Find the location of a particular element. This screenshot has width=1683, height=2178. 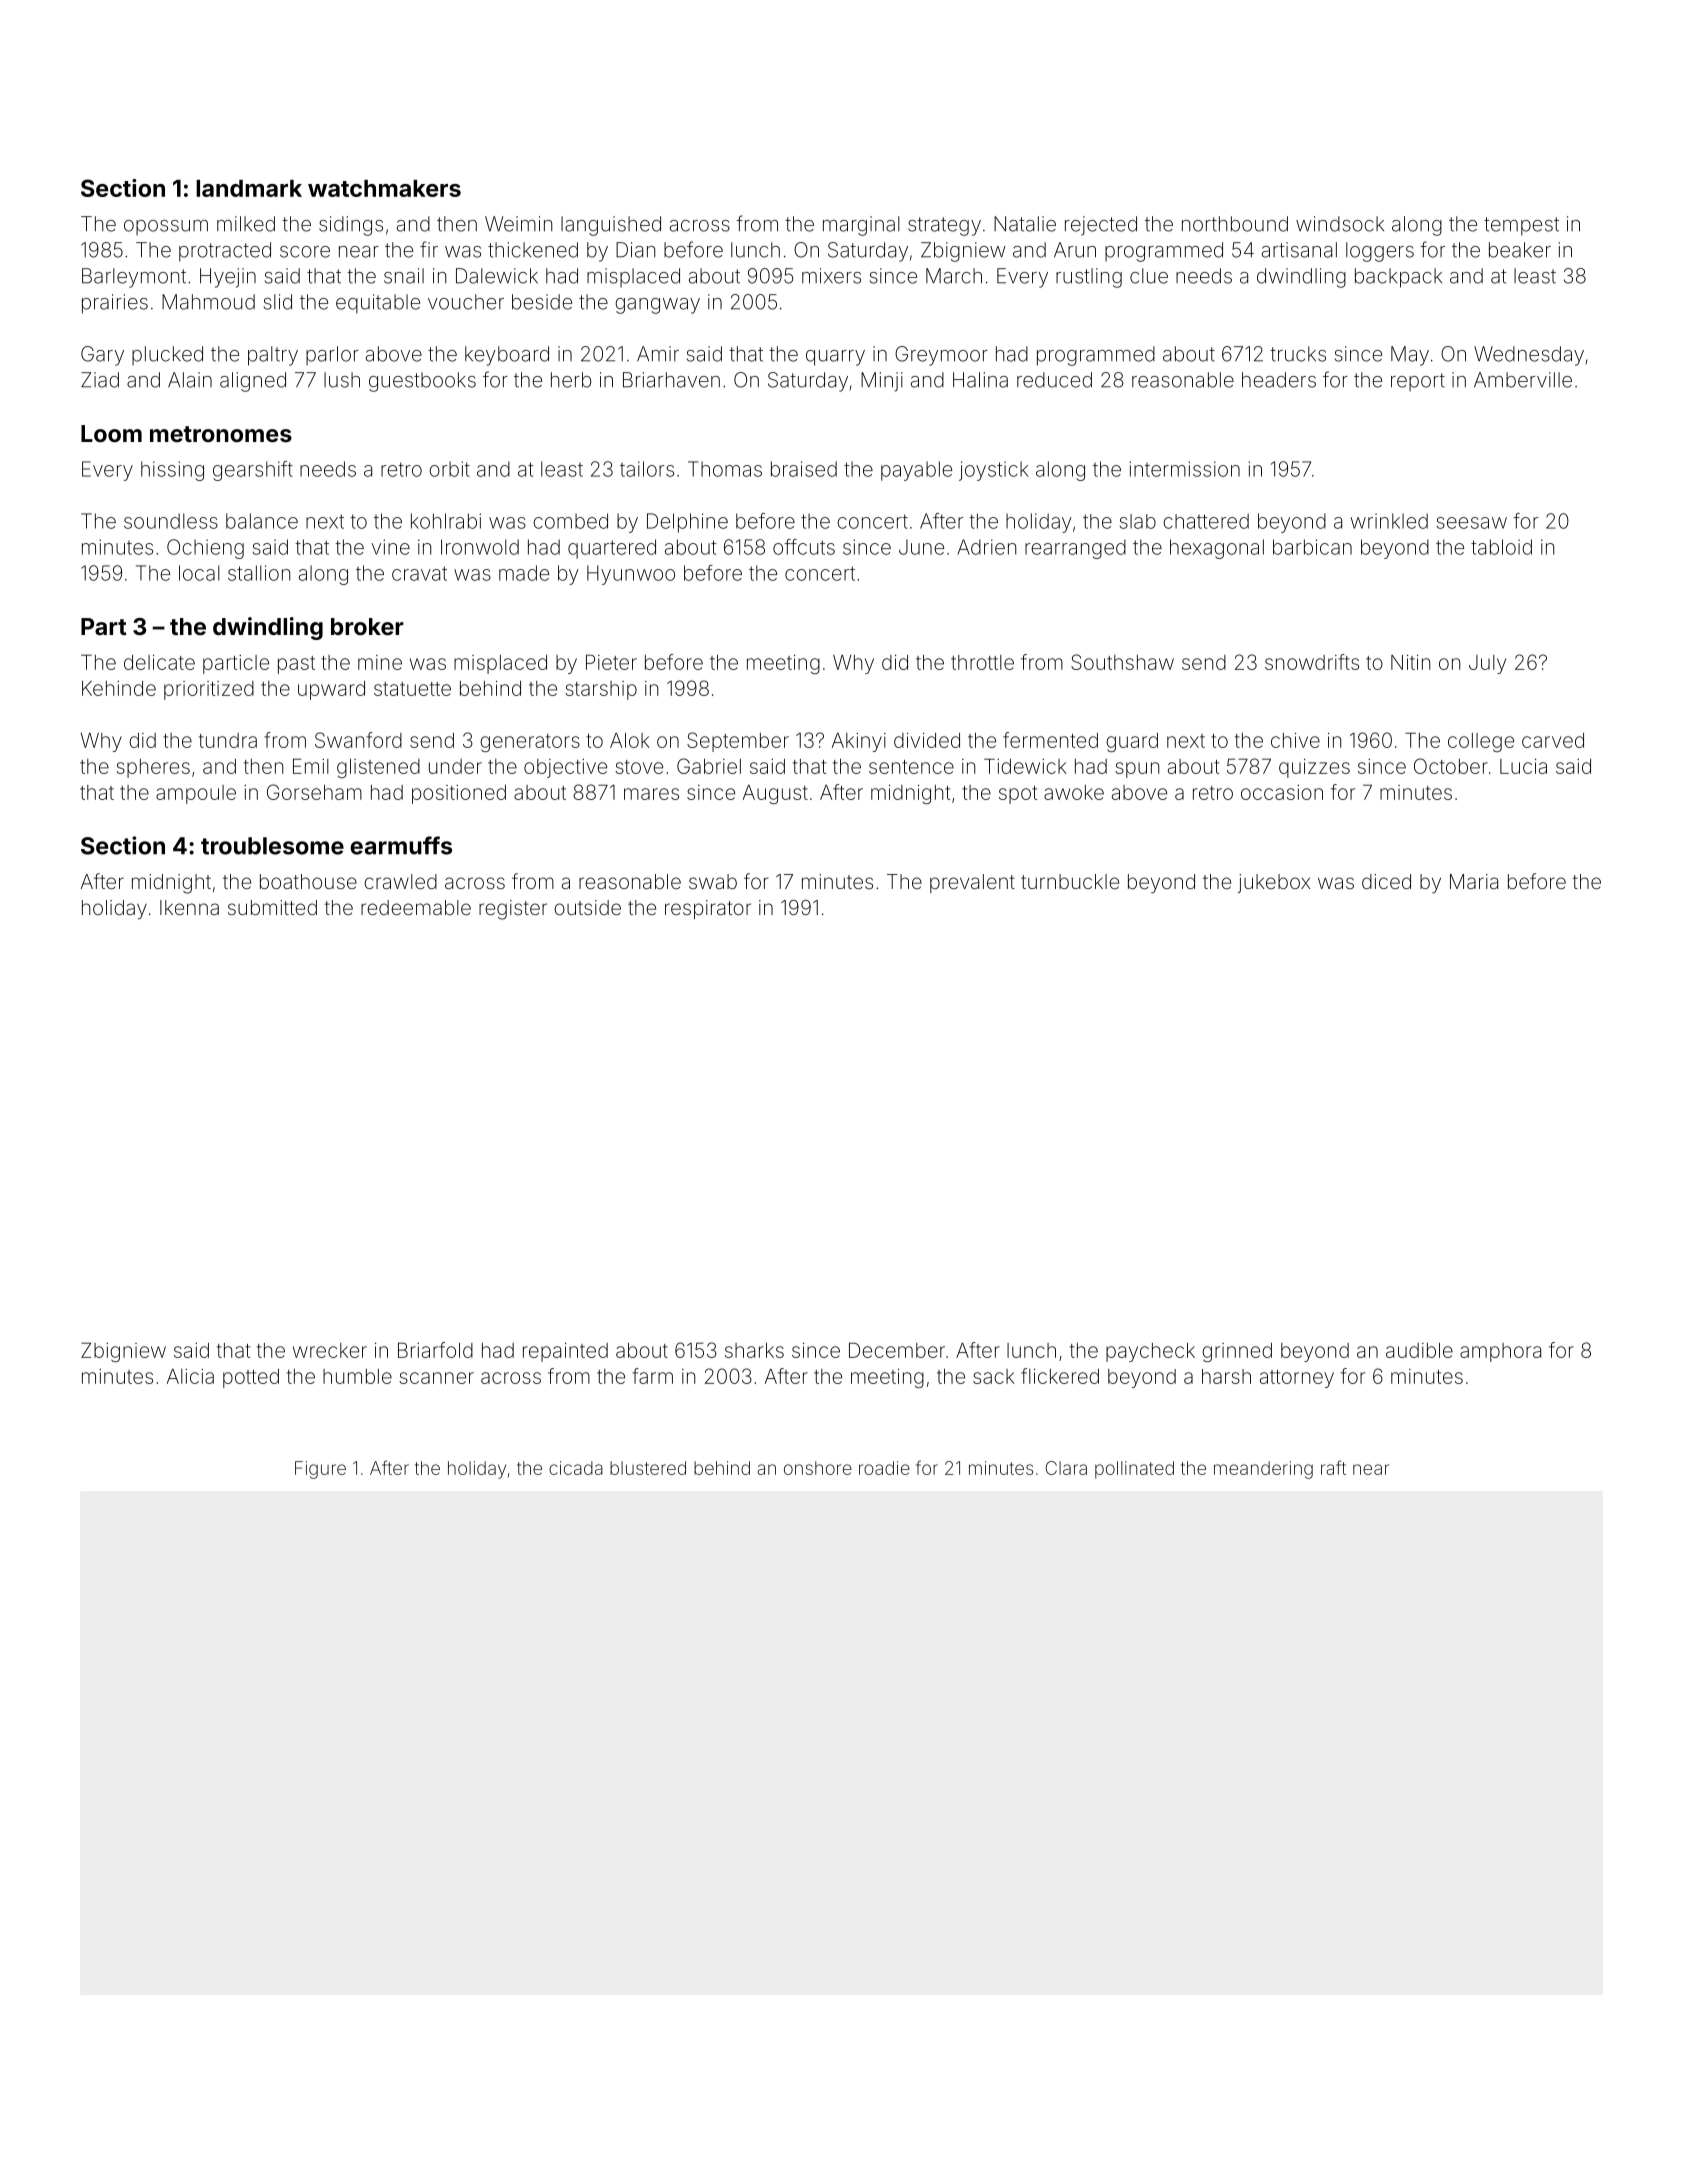

fermented is located at coordinates (1050, 740).
